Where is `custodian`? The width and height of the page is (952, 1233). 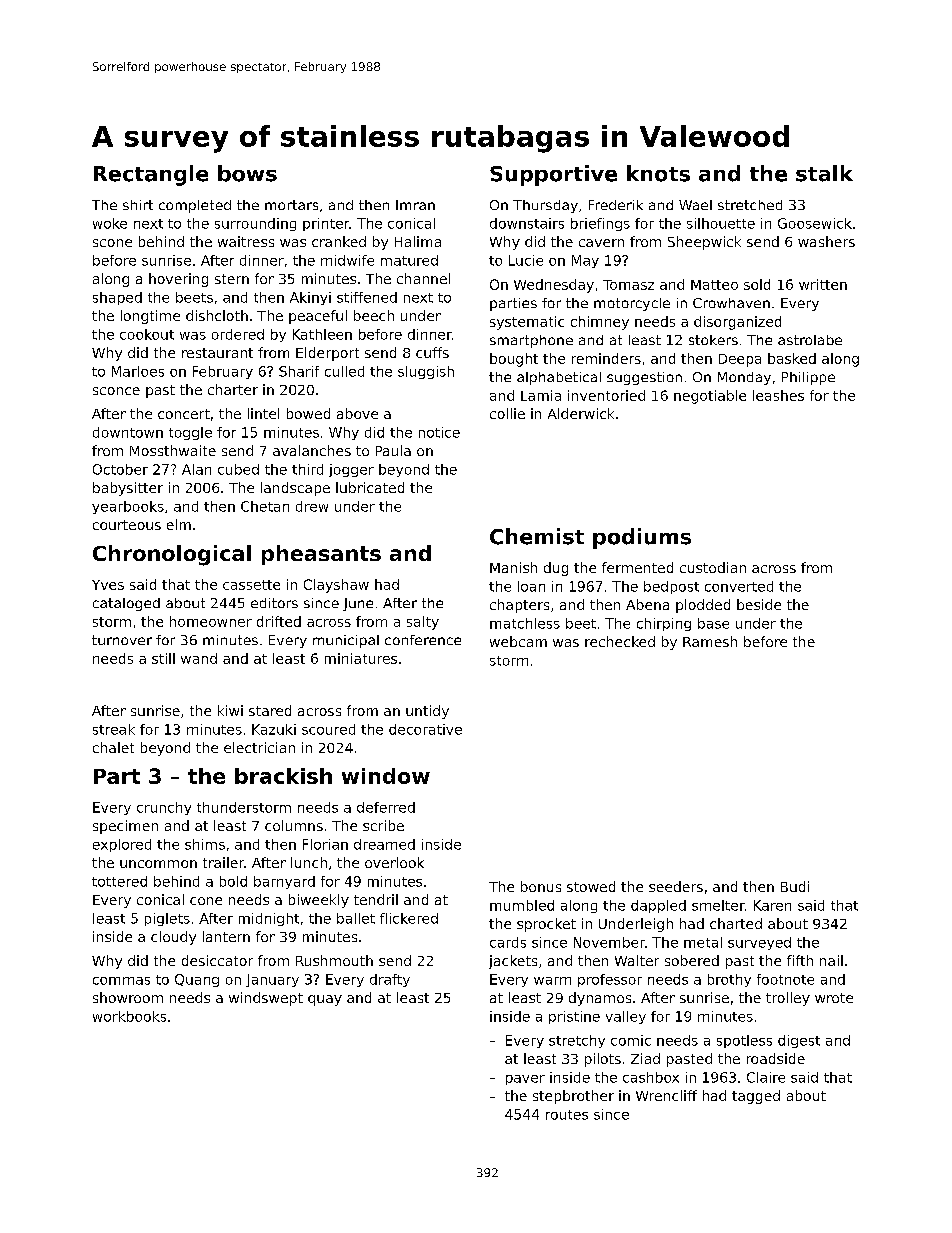 custodian is located at coordinates (713, 567).
